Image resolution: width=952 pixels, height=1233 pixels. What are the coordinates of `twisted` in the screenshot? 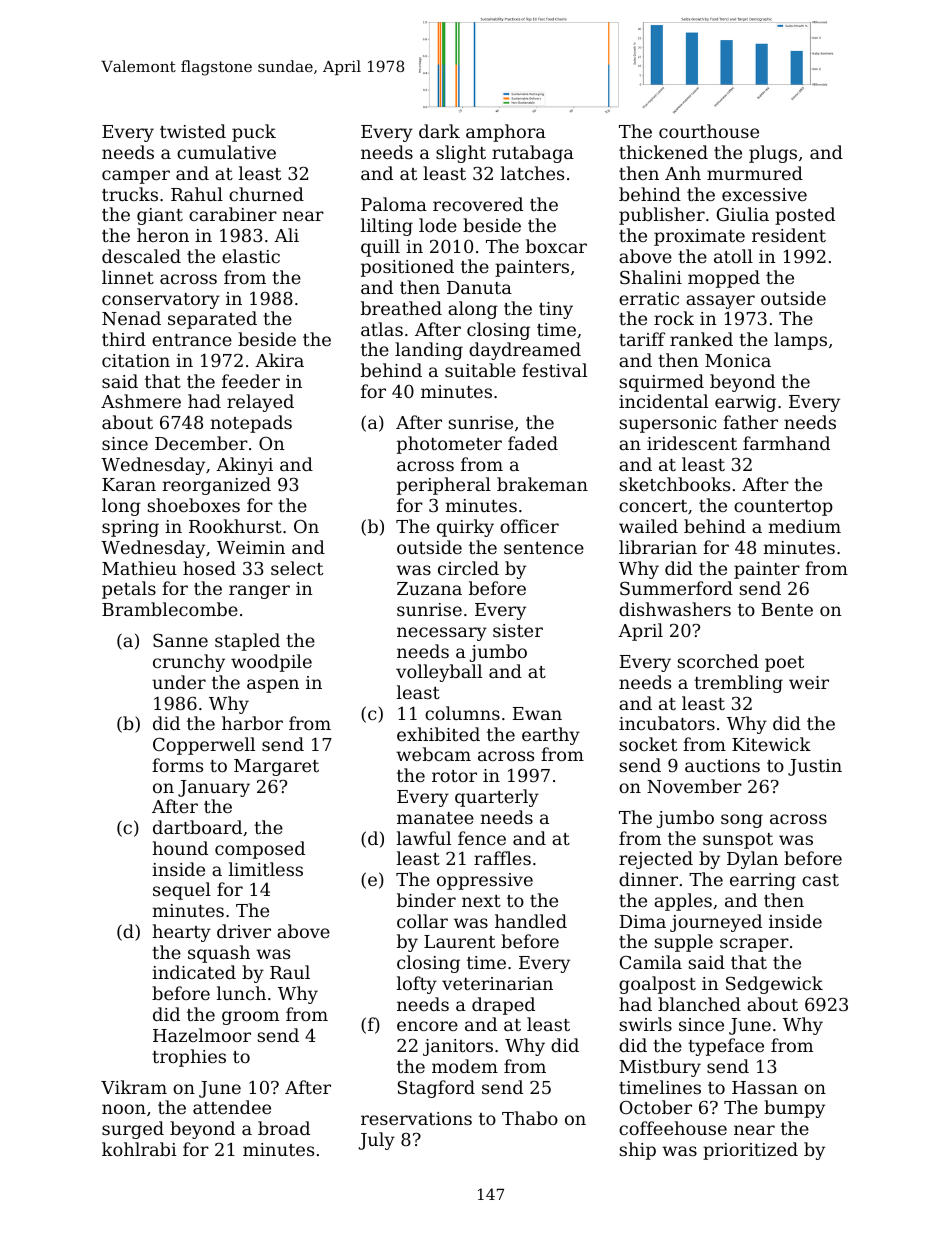 It's located at (193, 131).
